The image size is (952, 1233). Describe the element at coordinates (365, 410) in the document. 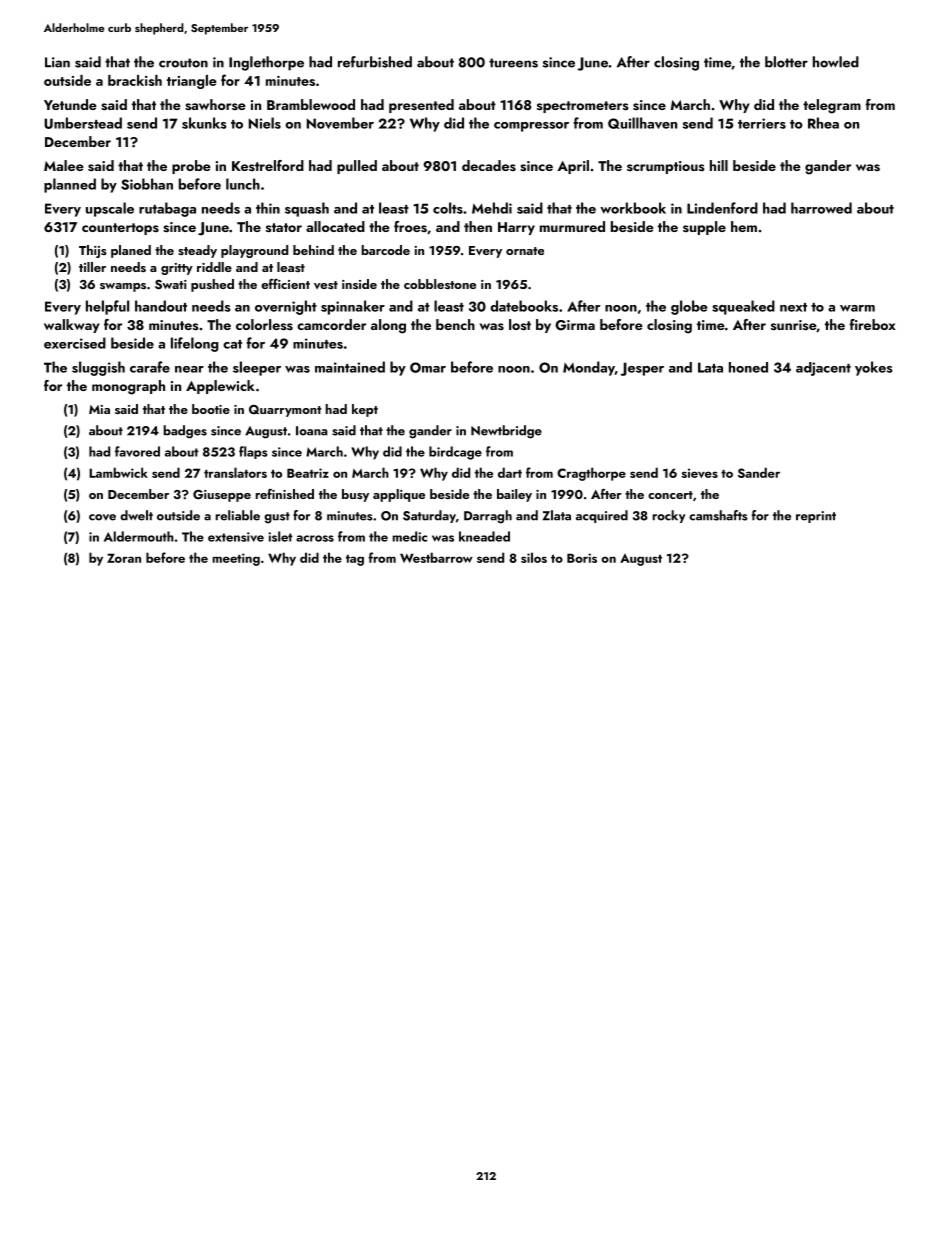

I see `kept` at that location.
